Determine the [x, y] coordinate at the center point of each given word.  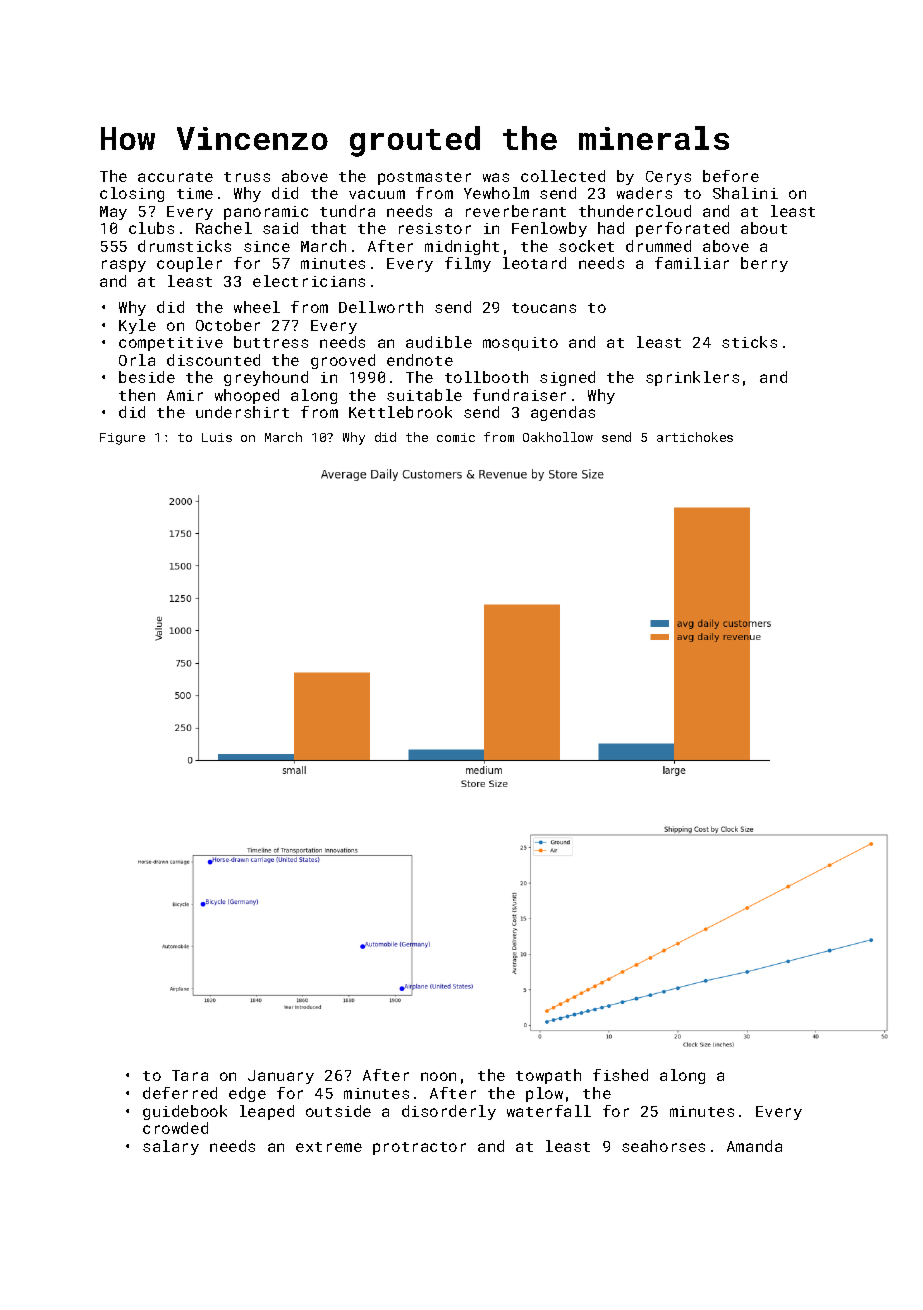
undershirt [242, 412]
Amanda [754, 1146]
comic [456, 437]
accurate [175, 177]
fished [620, 1075]
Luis [217, 437]
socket [586, 246]
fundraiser [519, 395]
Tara [190, 1075]
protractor [419, 1148]
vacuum [377, 194]
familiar [692, 263]
